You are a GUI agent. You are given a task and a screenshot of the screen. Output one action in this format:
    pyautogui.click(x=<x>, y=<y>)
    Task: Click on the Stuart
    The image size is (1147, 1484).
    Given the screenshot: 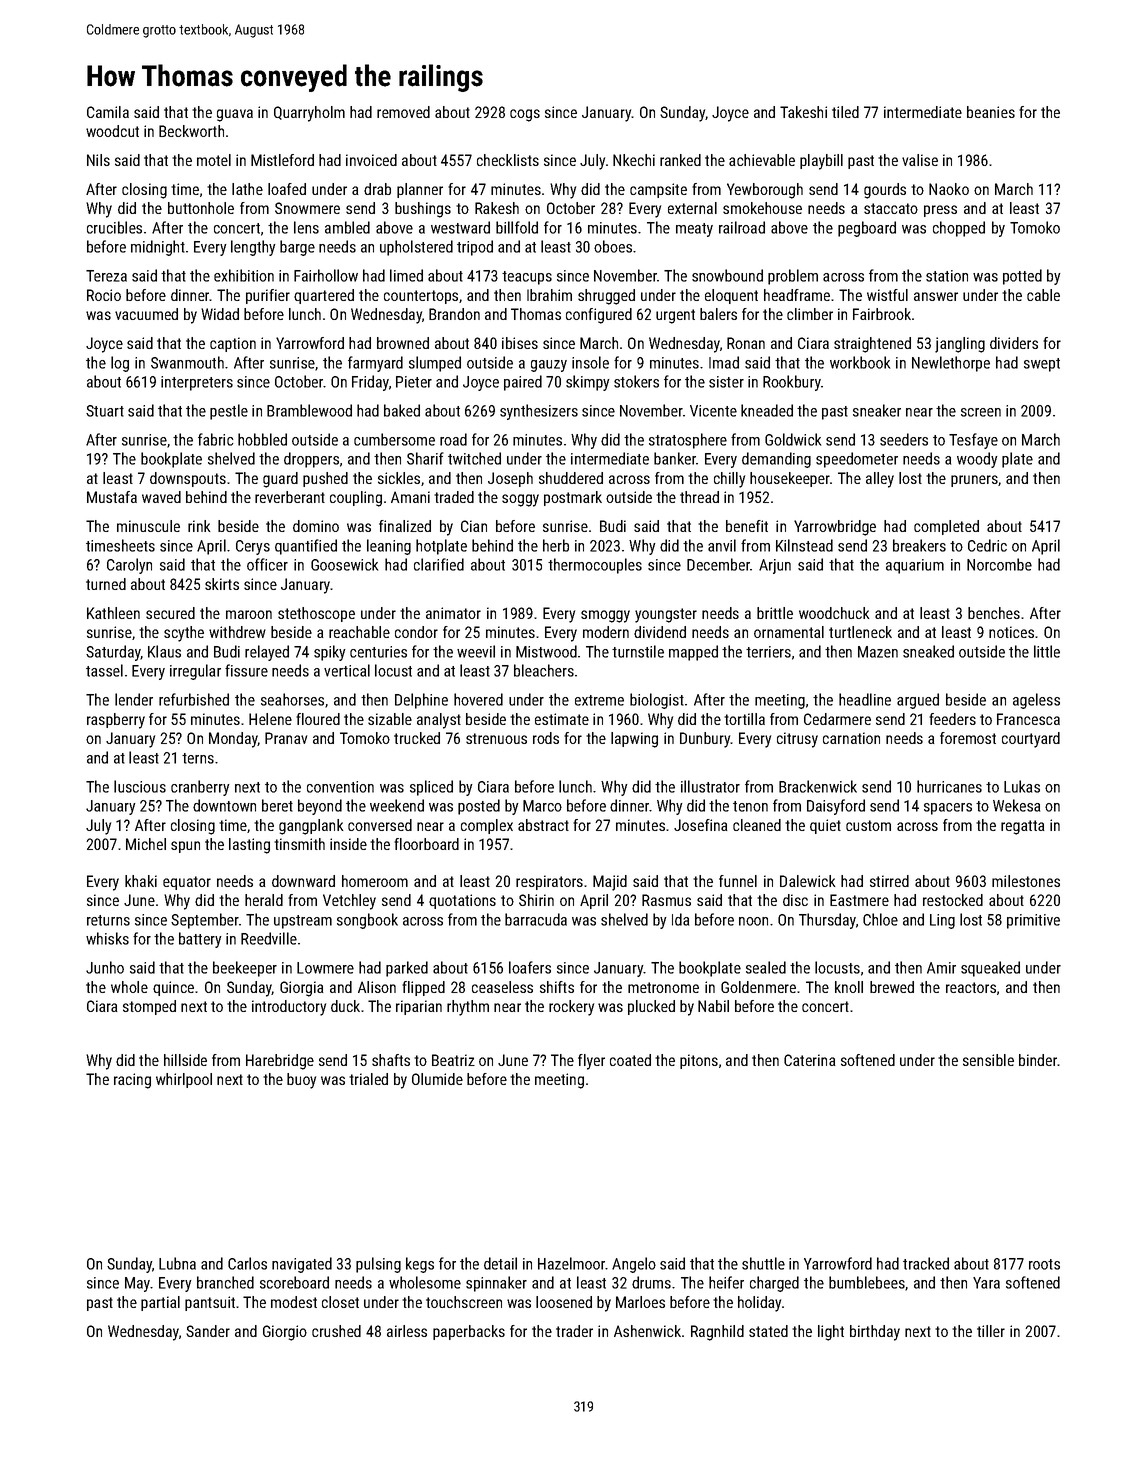 What is the action you would take?
    pyautogui.click(x=105, y=411)
